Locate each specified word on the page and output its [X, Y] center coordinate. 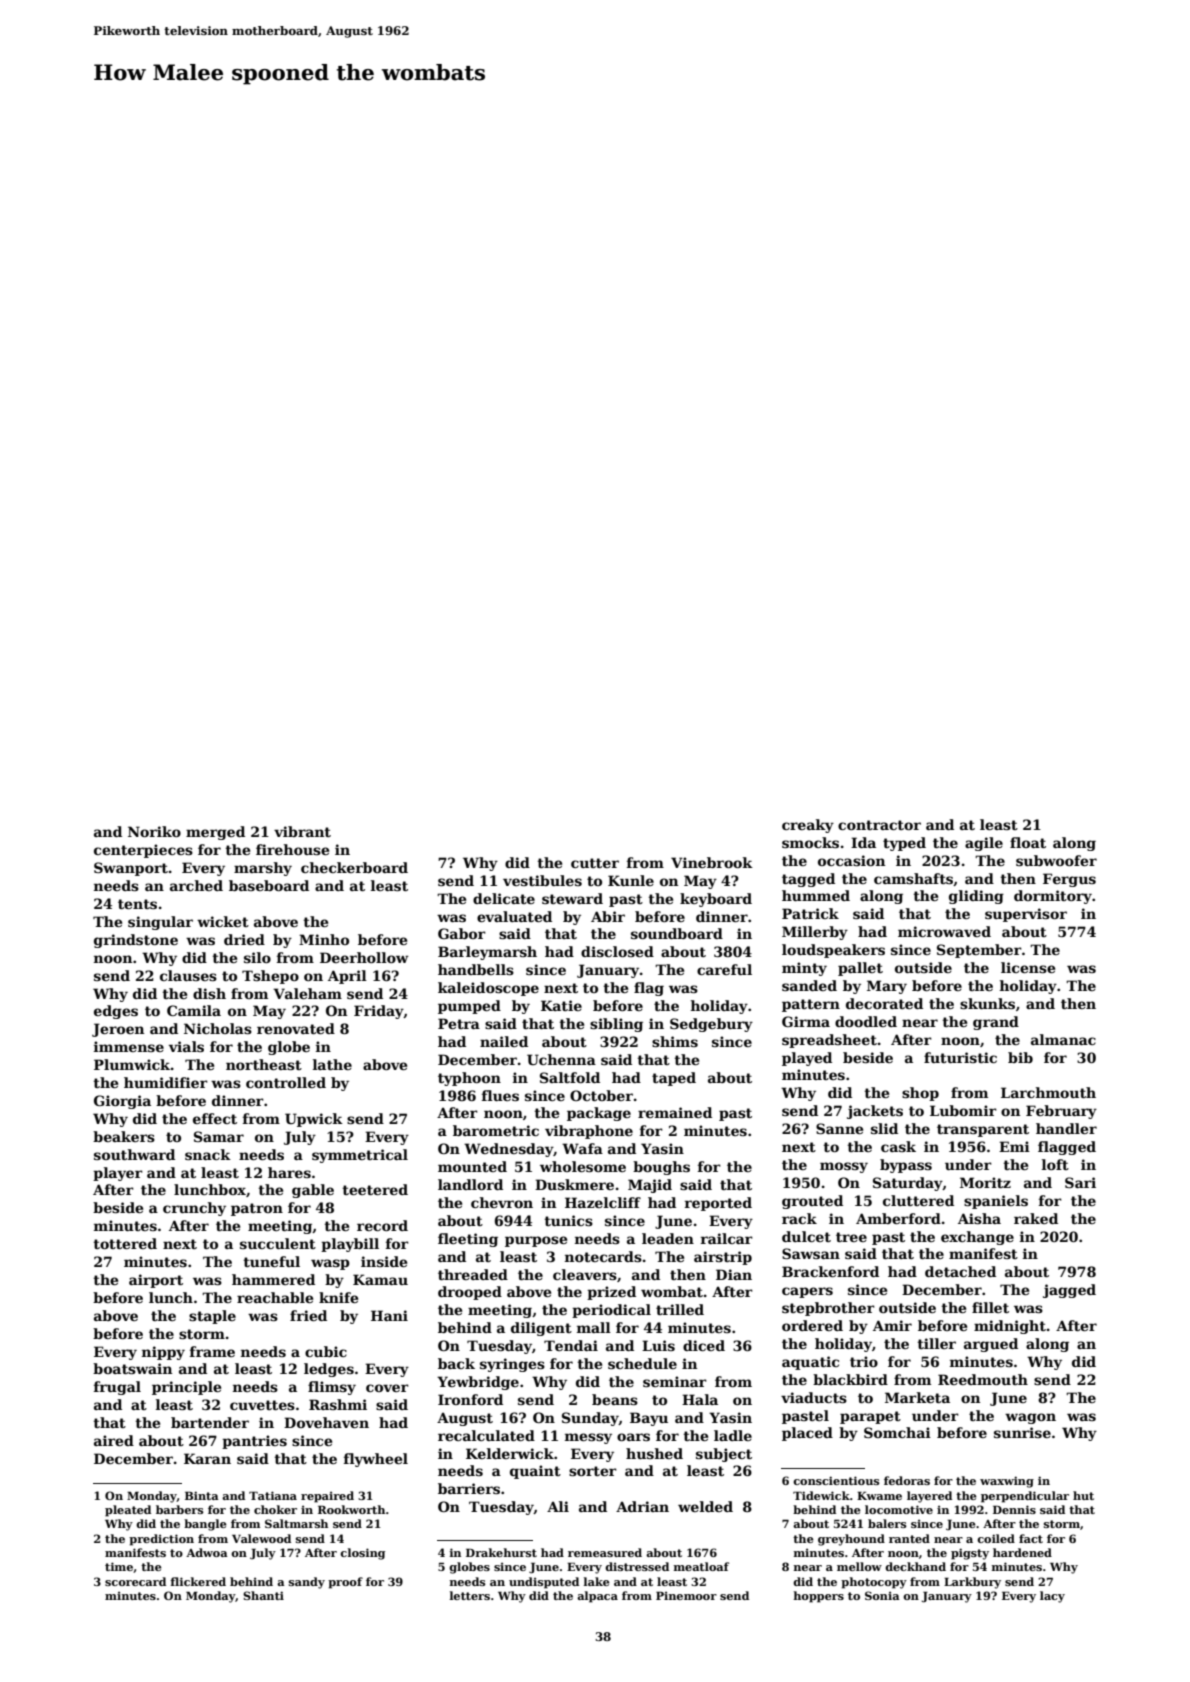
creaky [808, 826]
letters [469, 1595]
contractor [879, 825]
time [119, 1566]
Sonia [882, 1595]
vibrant [302, 831]
